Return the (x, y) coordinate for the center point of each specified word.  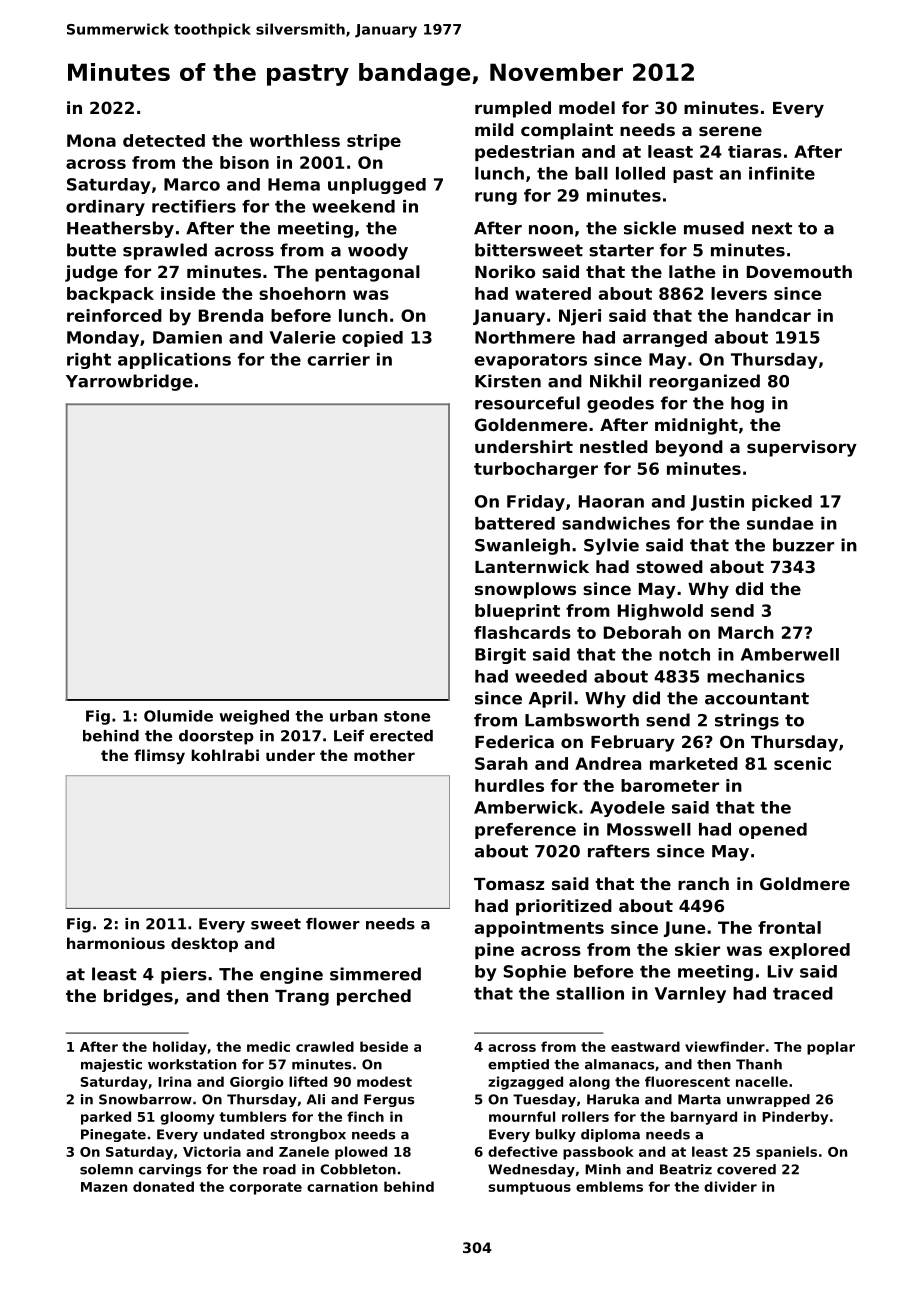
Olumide (178, 716)
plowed (361, 1153)
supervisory (802, 448)
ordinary (105, 208)
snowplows (525, 590)
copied (372, 339)
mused (714, 228)
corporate (265, 1188)
